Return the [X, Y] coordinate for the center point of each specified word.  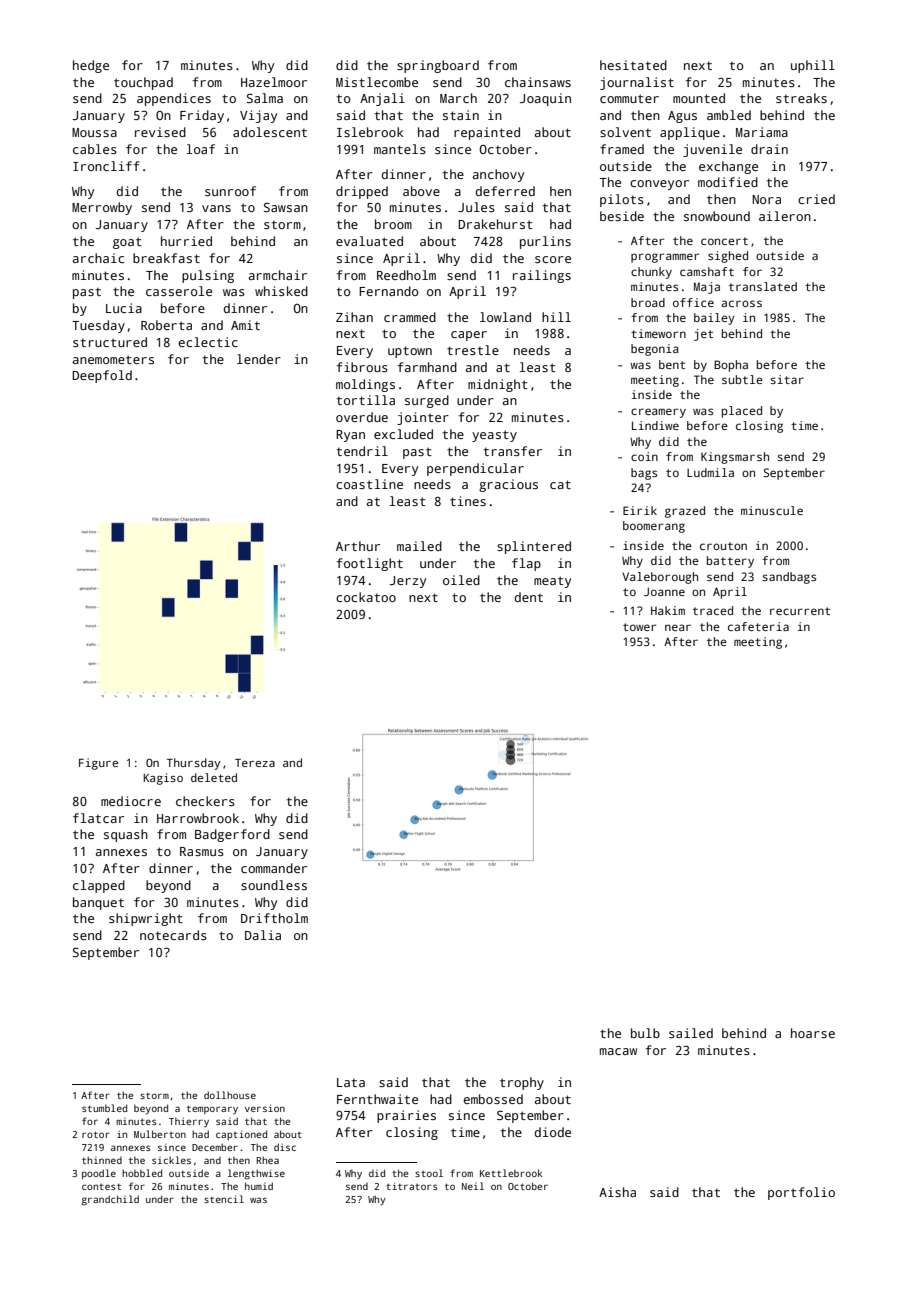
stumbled [104, 1108]
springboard [438, 66]
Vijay [258, 116]
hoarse [813, 1033]
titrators [411, 1186]
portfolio [801, 1193]
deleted [214, 777]
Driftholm [274, 918]
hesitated [633, 65]
